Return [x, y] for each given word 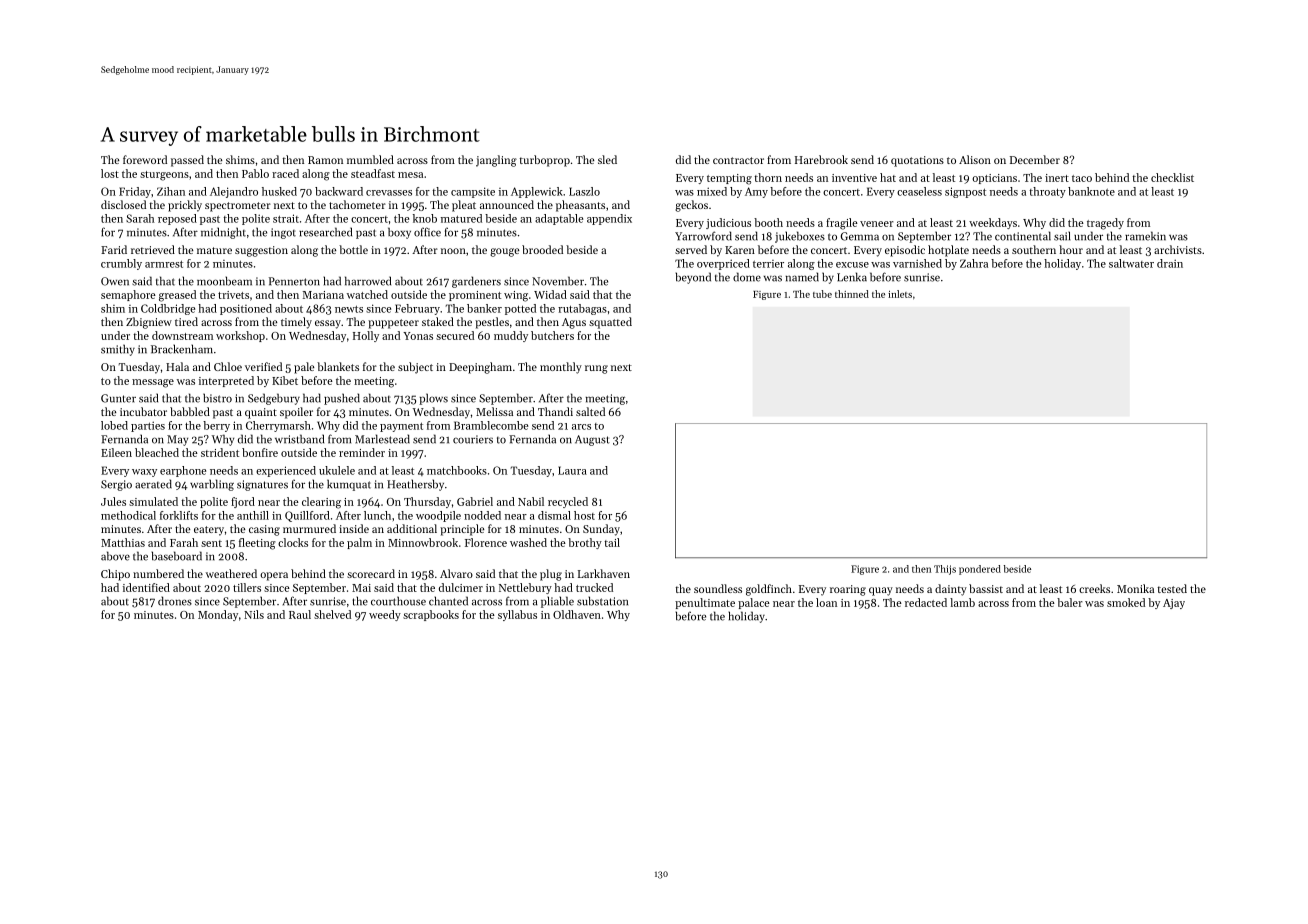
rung [596, 369]
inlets [900, 294]
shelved [332, 614]
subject [415, 368]
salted [590, 411]
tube [822, 294]
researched [325, 232]
